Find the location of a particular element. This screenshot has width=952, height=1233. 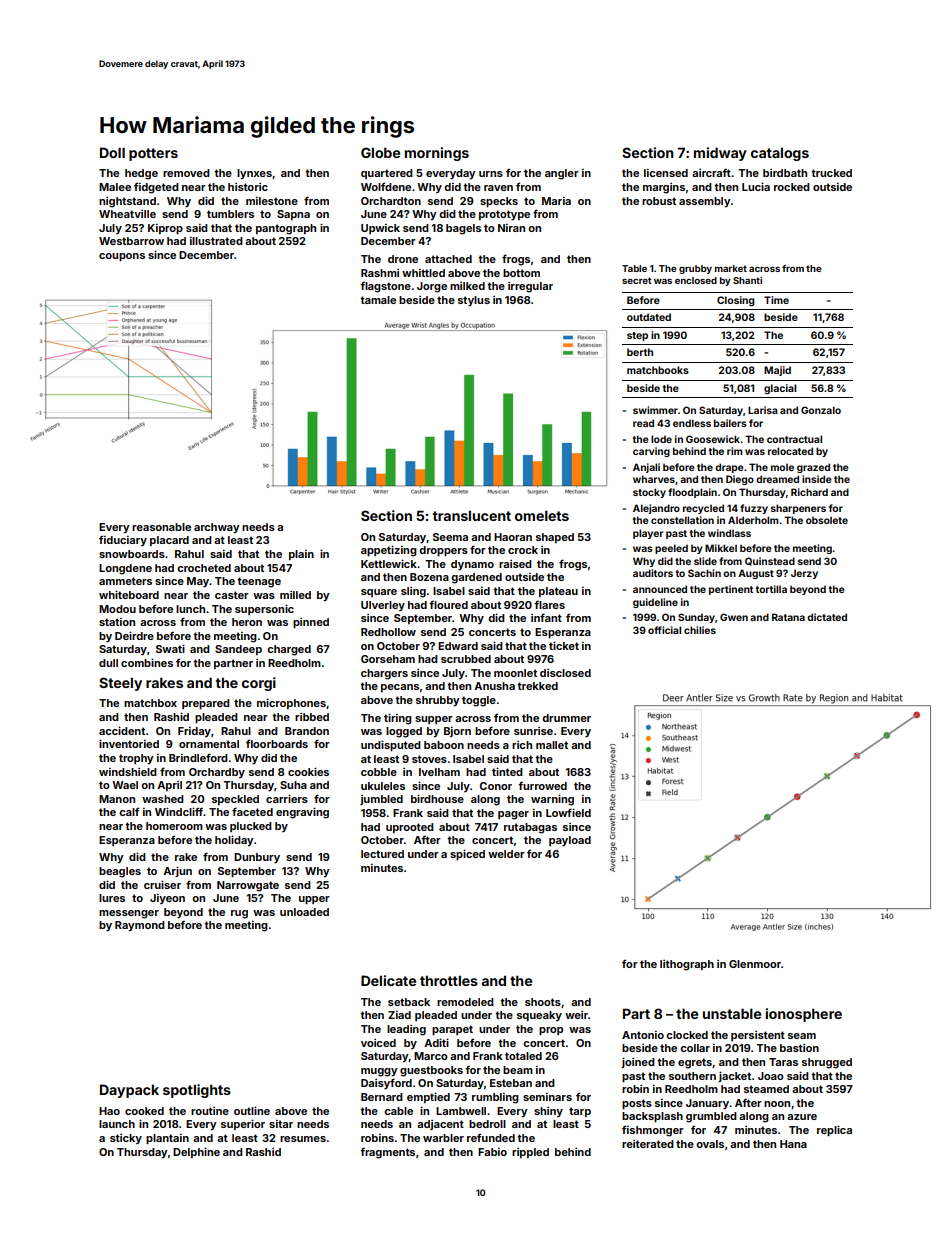

bagels is located at coordinates (463, 229).
